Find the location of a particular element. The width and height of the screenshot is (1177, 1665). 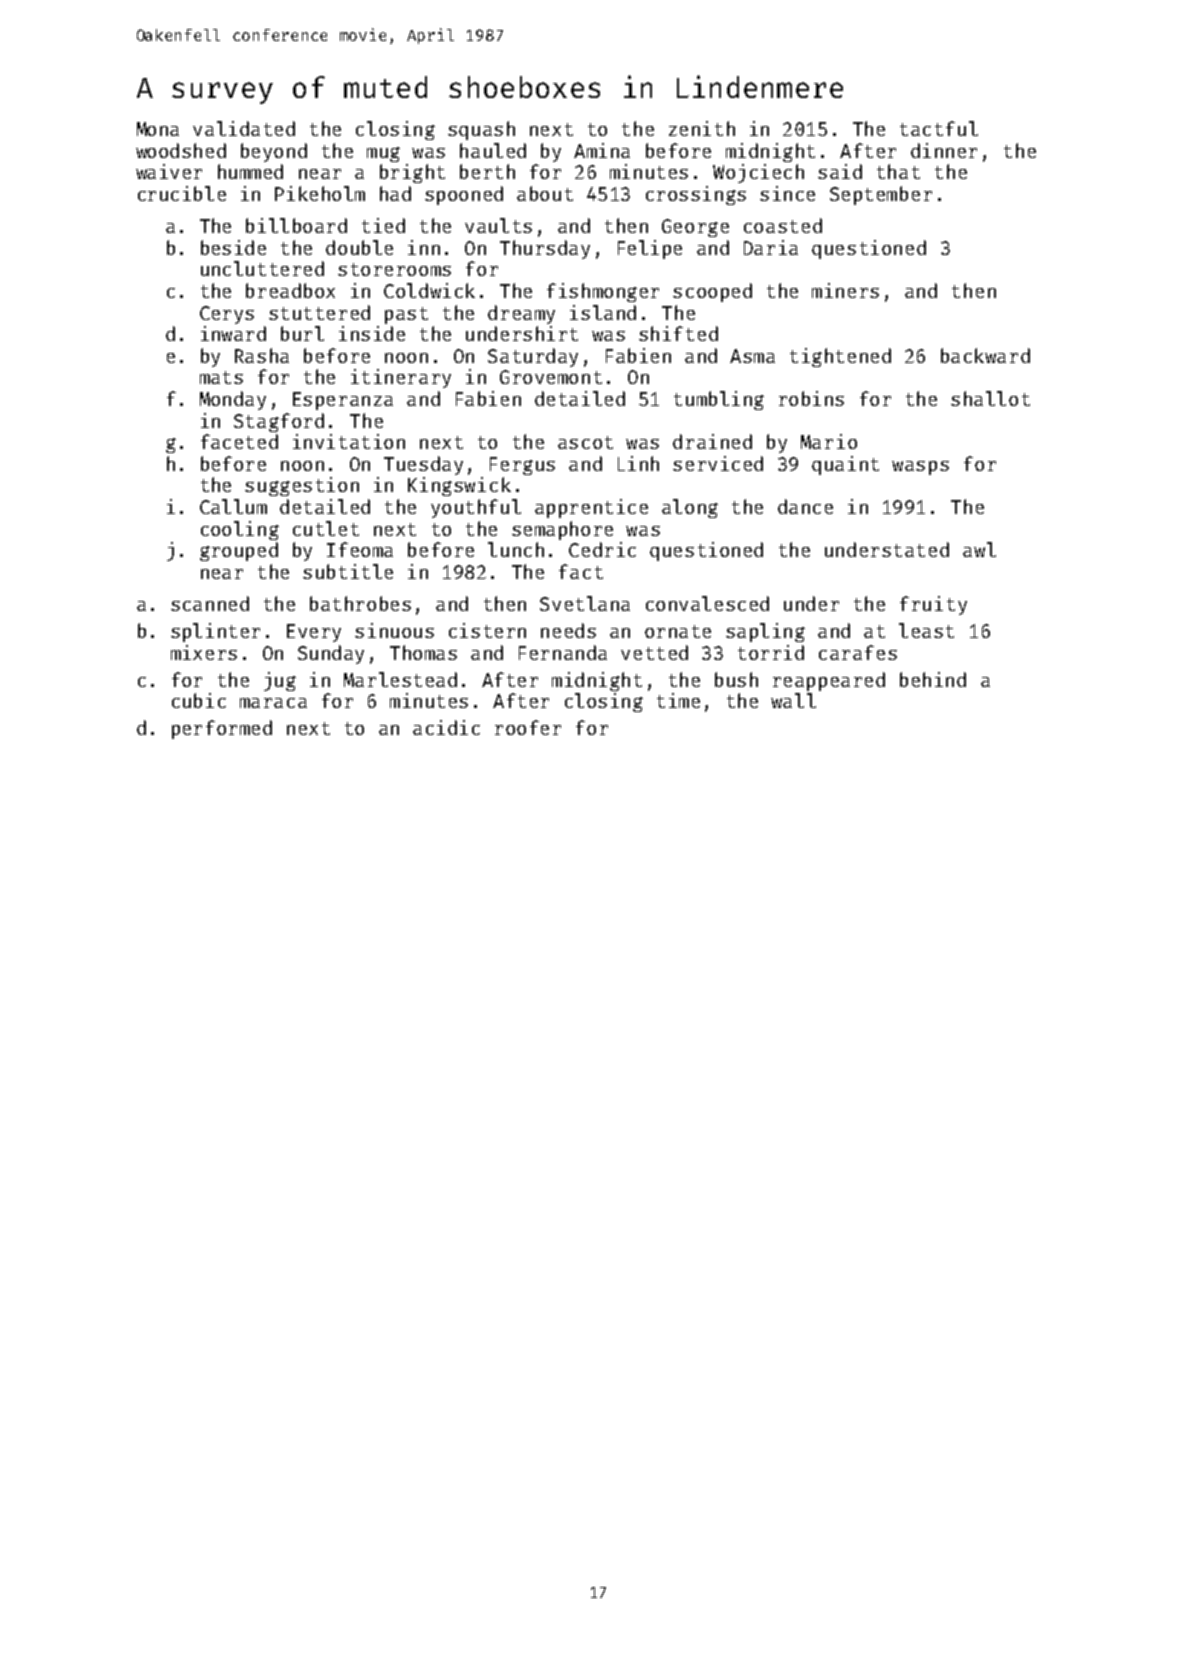

shallot is located at coordinates (990, 398).
